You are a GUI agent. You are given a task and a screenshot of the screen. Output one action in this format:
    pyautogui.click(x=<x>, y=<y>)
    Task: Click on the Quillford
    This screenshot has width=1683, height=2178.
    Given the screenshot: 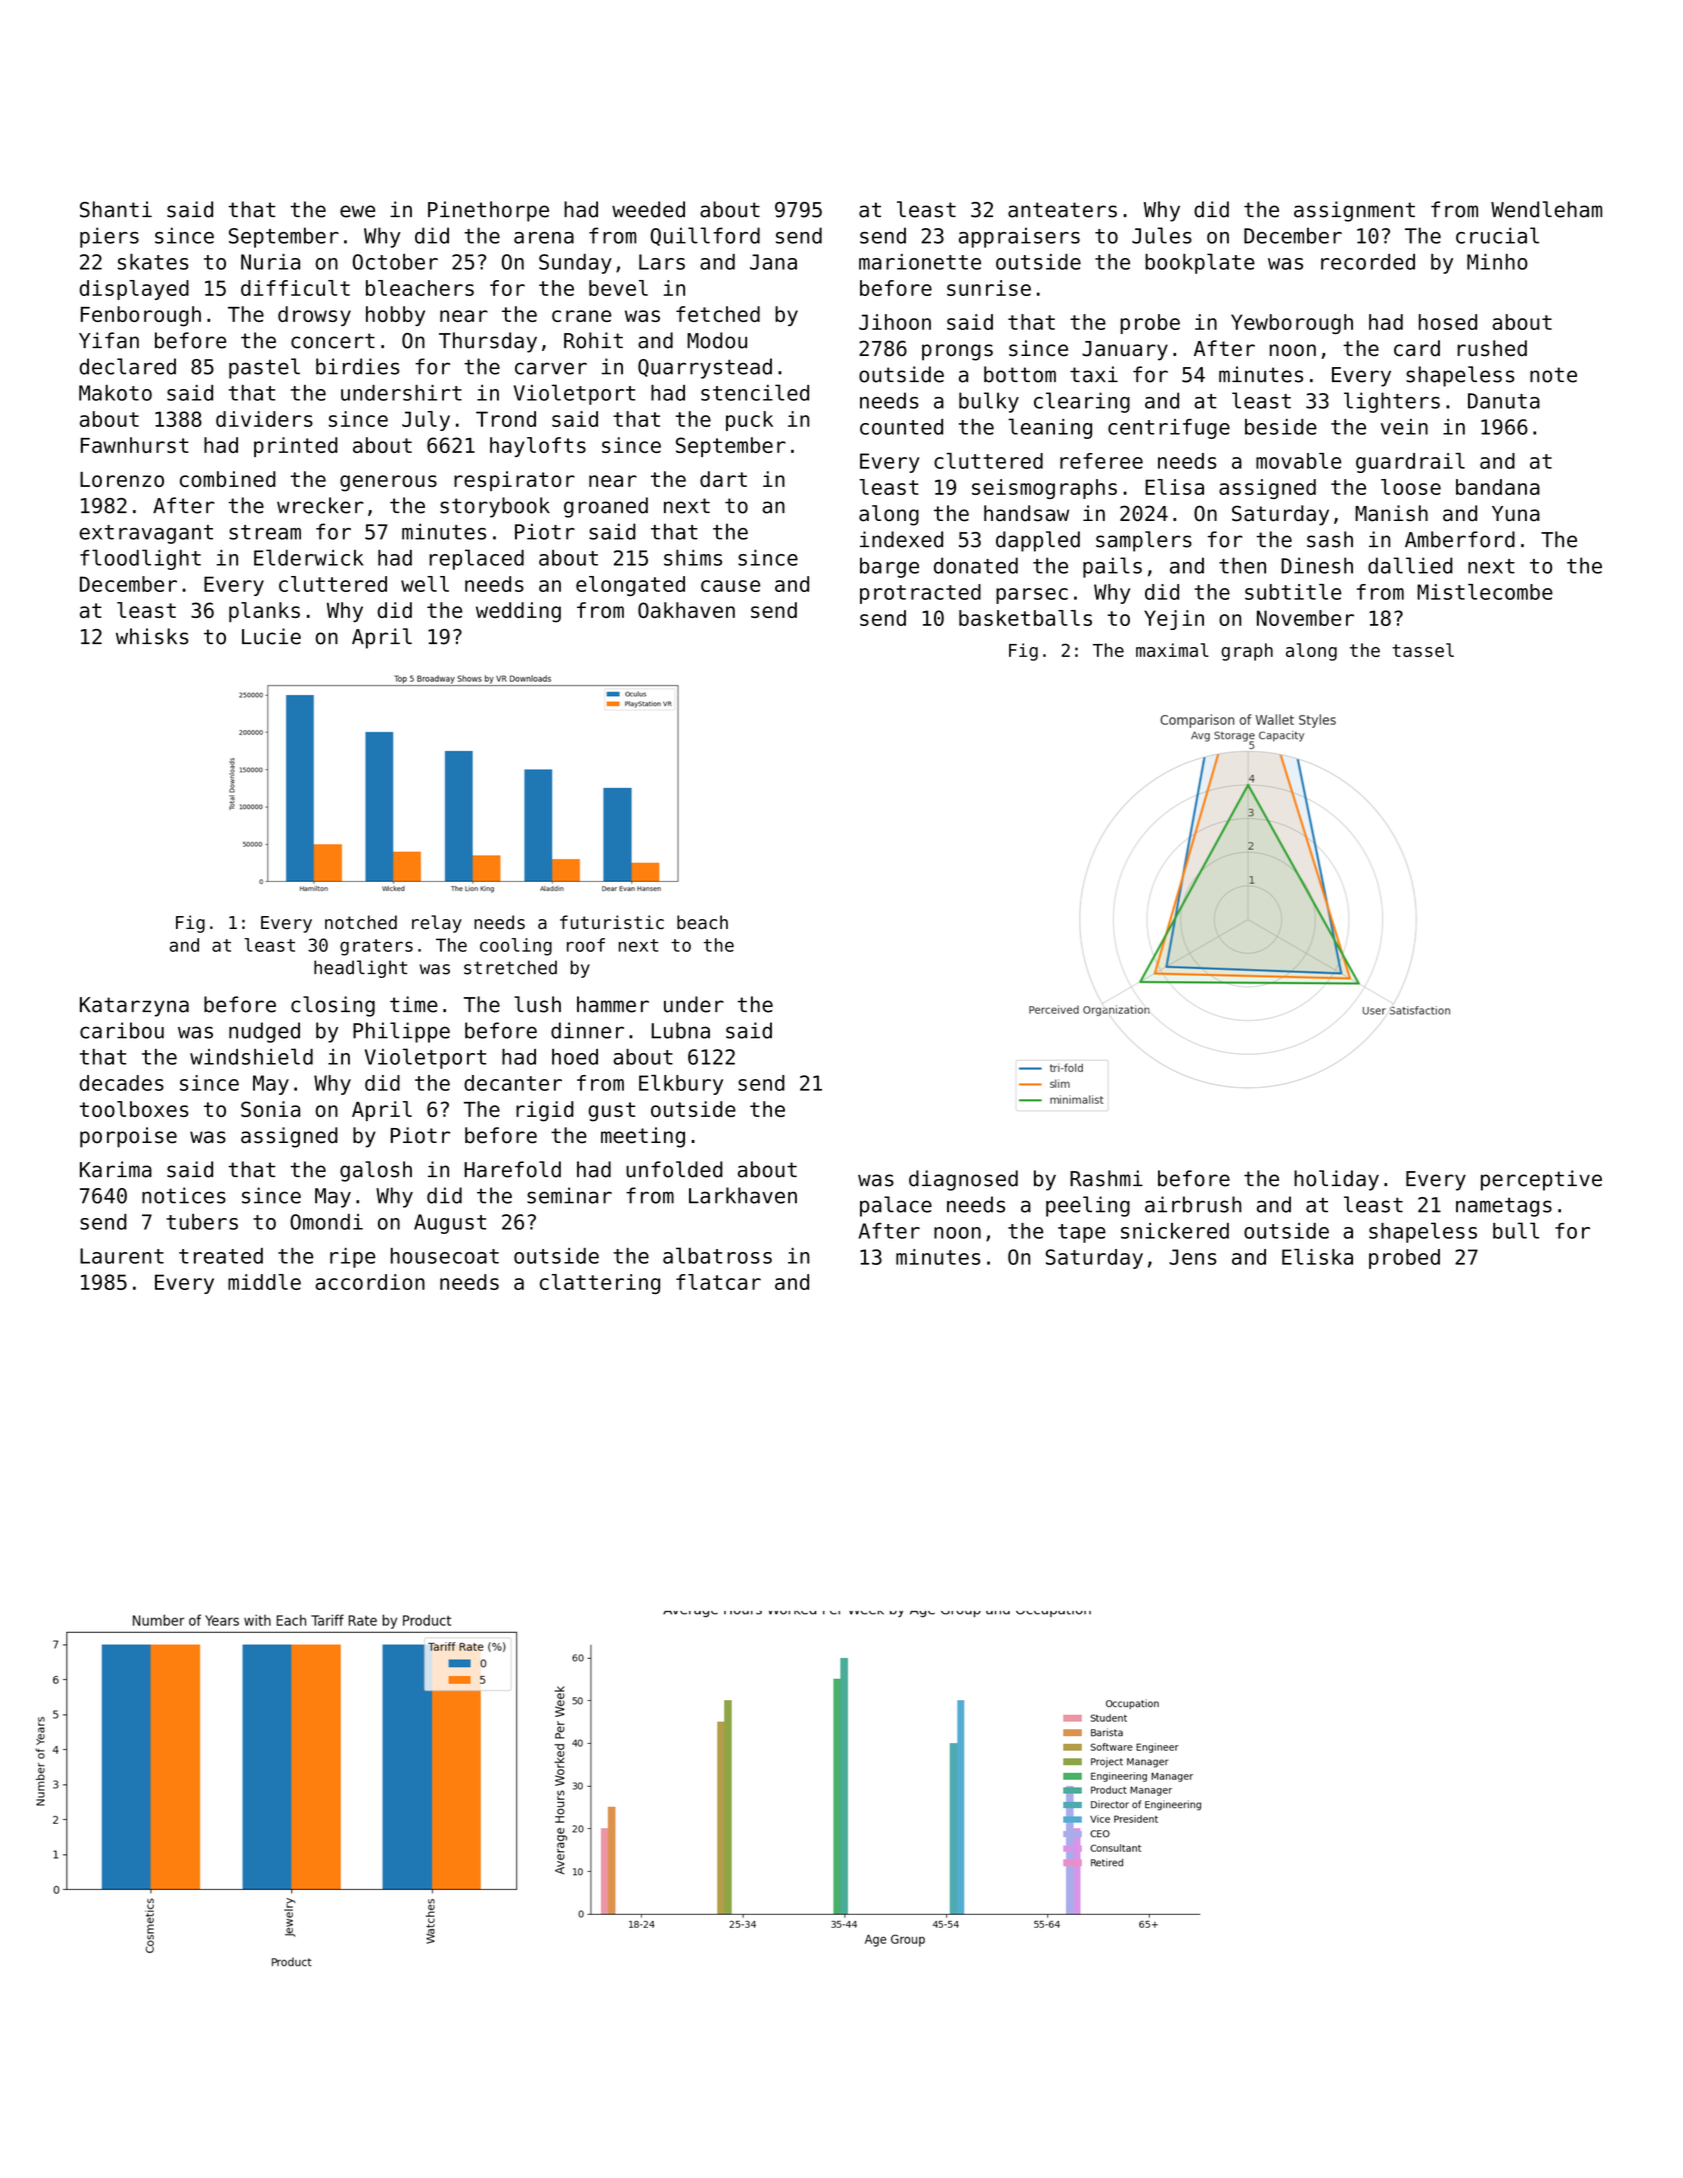 What is the action you would take?
    pyautogui.click(x=705, y=236)
